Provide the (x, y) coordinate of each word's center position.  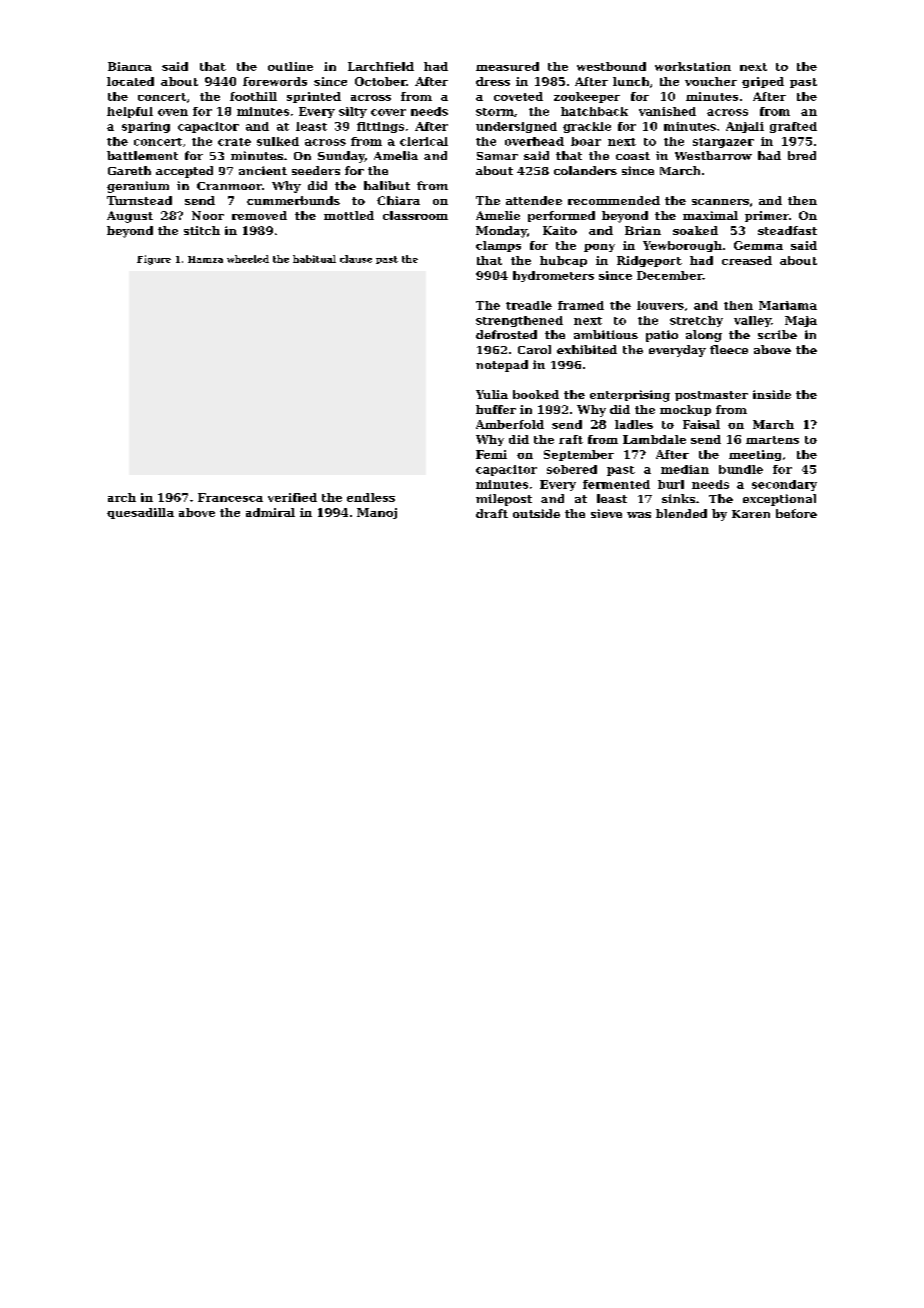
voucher (711, 81)
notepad (502, 366)
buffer (496, 409)
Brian (643, 230)
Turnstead (139, 200)
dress (493, 81)
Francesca (230, 497)
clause (356, 259)
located (130, 81)
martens (772, 440)
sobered (572, 469)
